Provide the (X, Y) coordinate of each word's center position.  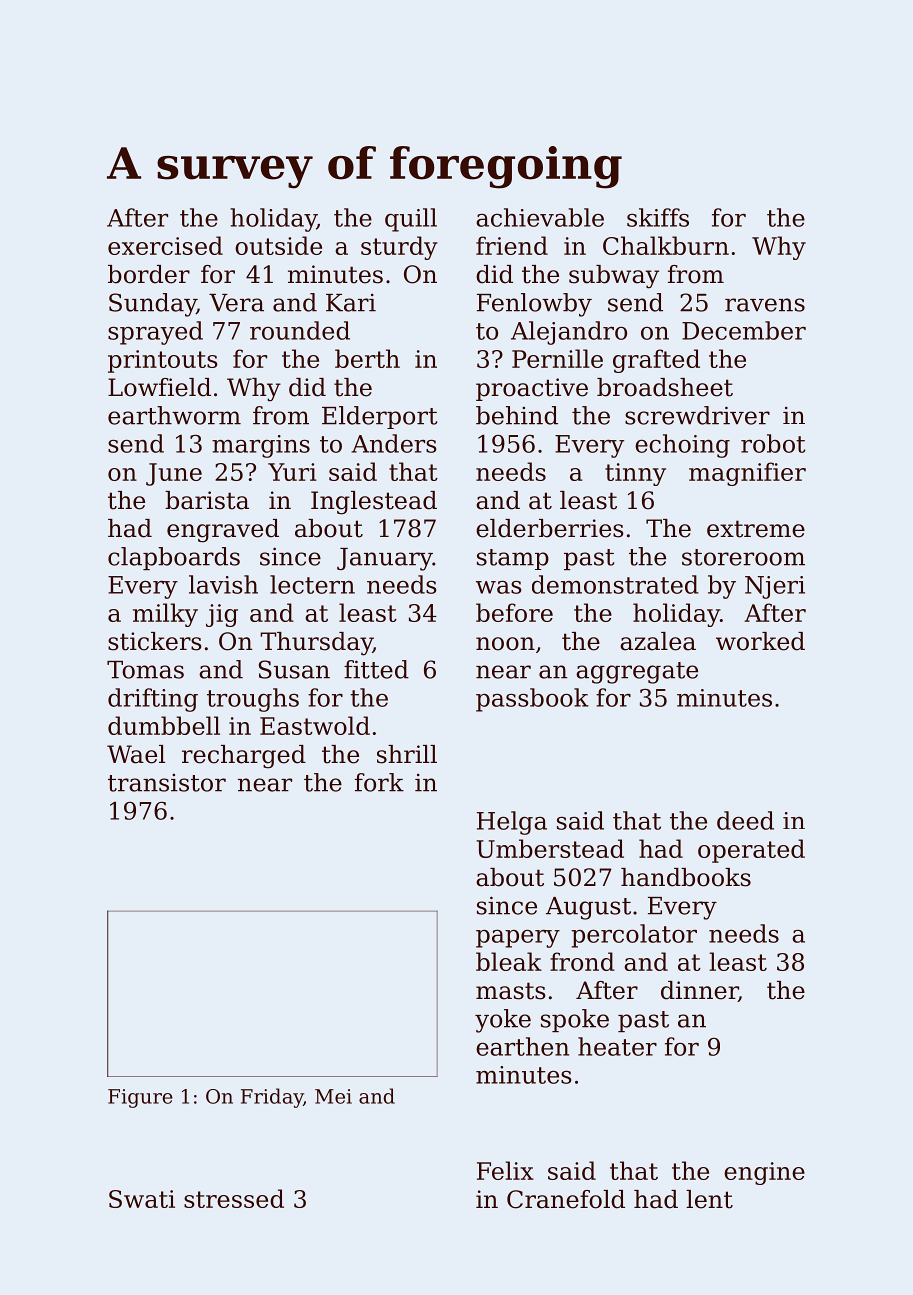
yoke (503, 1021)
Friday (272, 1098)
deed (745, 820)
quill (411, 220)
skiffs (658, 217)
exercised (165, 245)
